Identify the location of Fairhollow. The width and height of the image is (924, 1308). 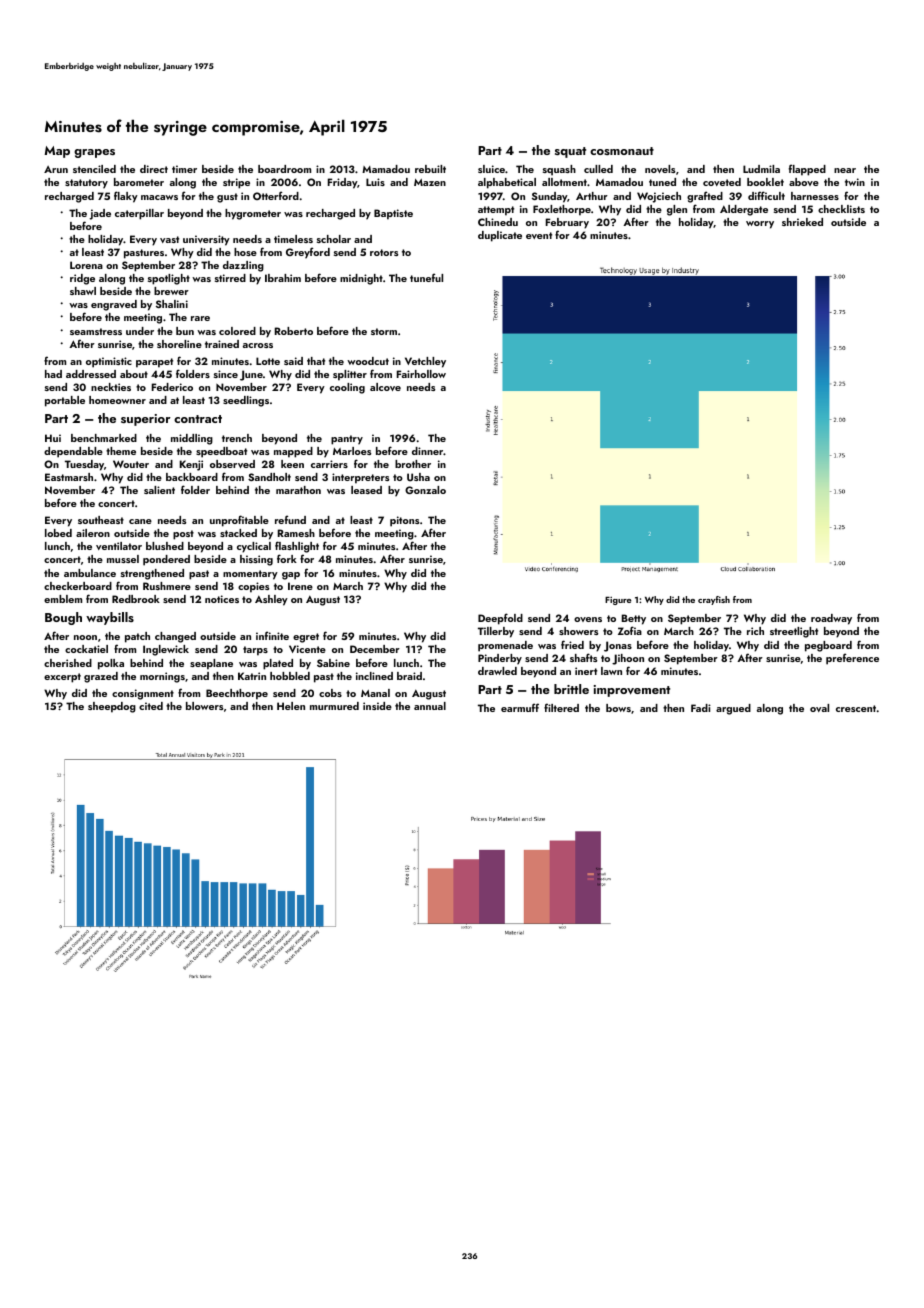
(421, 374).
